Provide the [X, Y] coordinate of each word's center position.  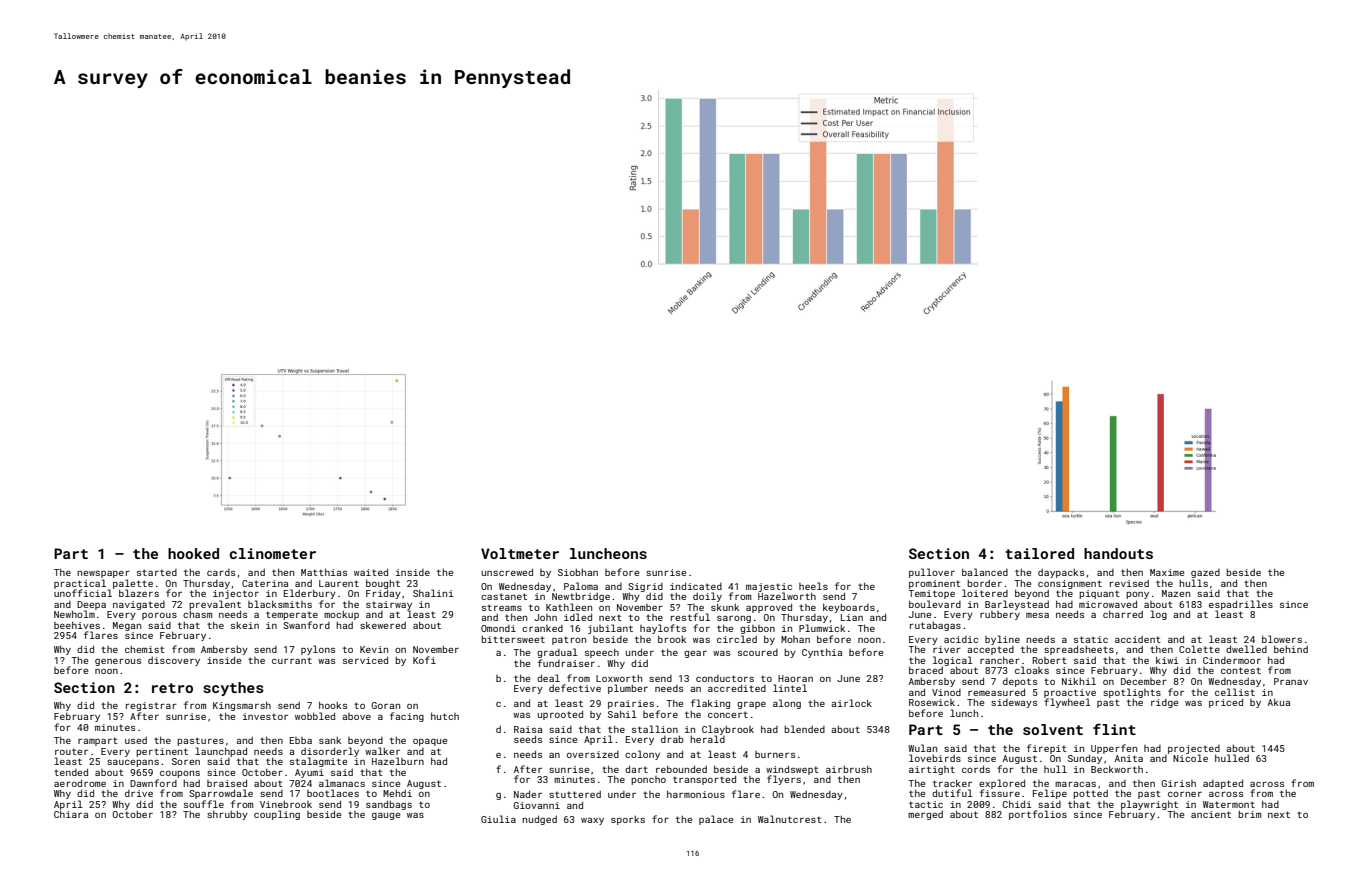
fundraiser [566, 663]
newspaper [103, 574]
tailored [1039, 553]
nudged [539, 820]
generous [118, 662]
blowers [1282, 639]
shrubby [227, 815]
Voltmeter [520, 553]
